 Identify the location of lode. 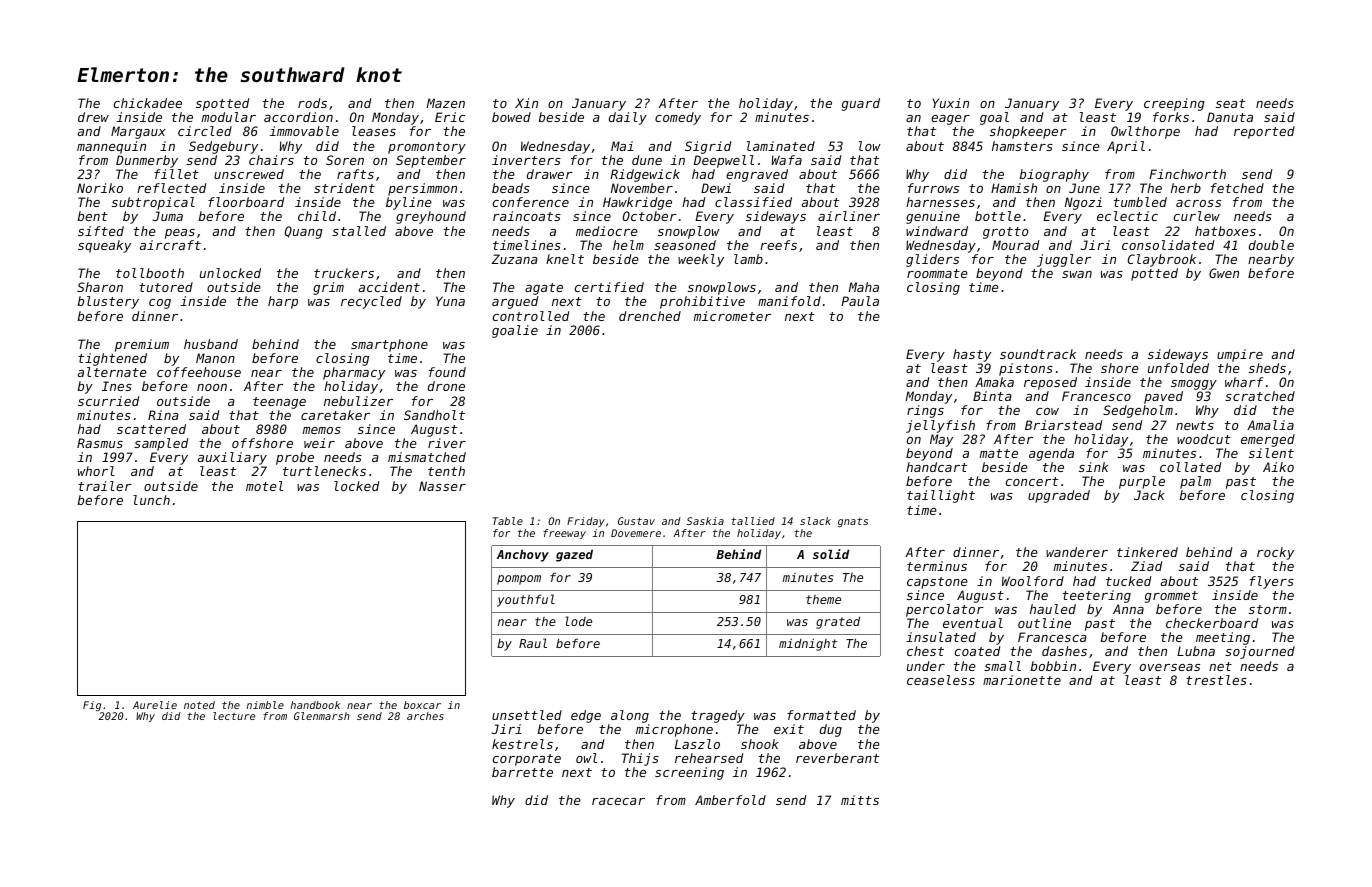
(578, 621).
